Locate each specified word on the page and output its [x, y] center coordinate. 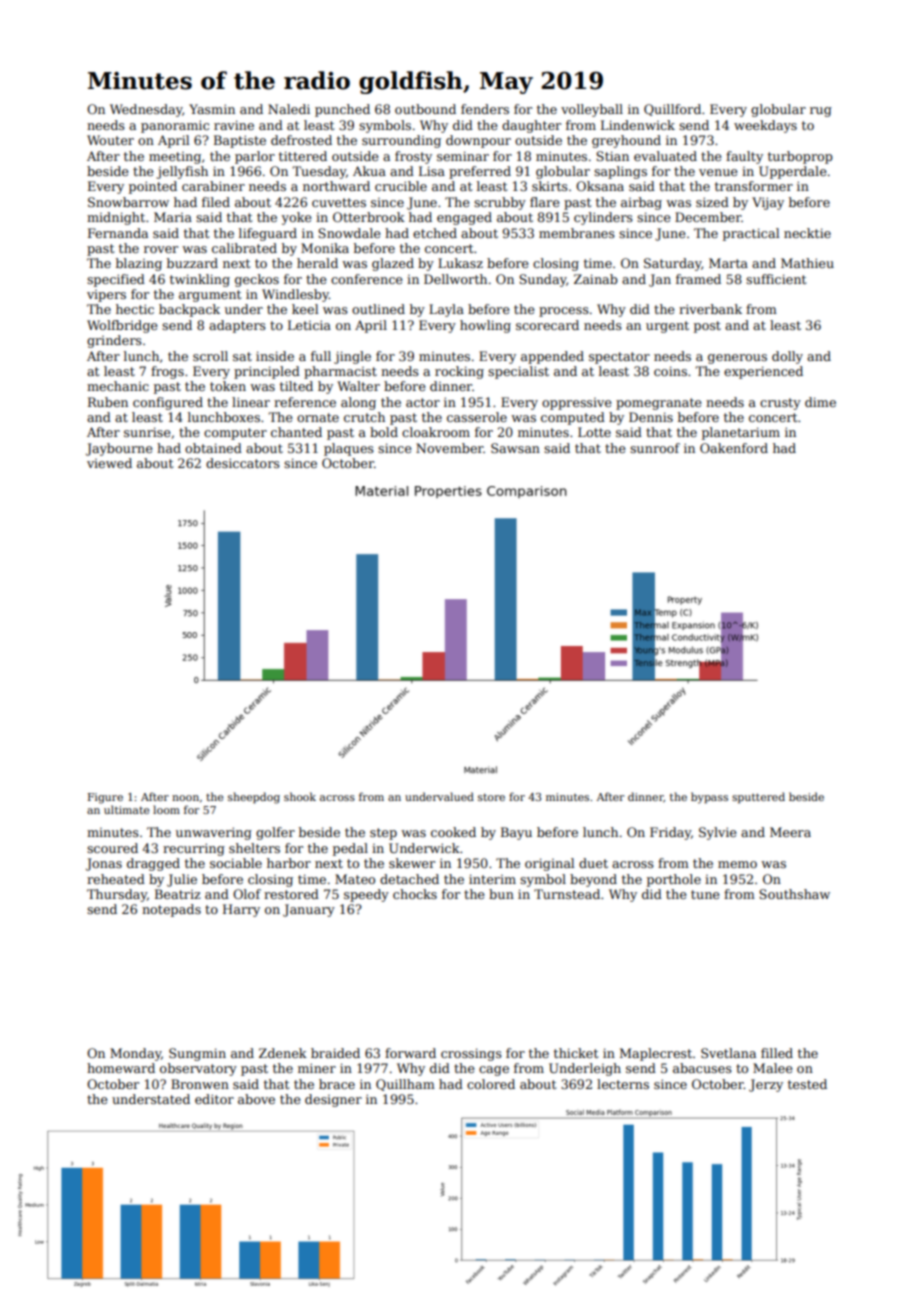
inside [275, 356]
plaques [349, 449]
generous [737, 359]
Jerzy [766, 1085]
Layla [446, 310]
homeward [121, 1068]
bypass [709, 798]
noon [185, 798]
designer [333, 1100]
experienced [763, 372]
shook [300, 796]
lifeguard [268, 234]
